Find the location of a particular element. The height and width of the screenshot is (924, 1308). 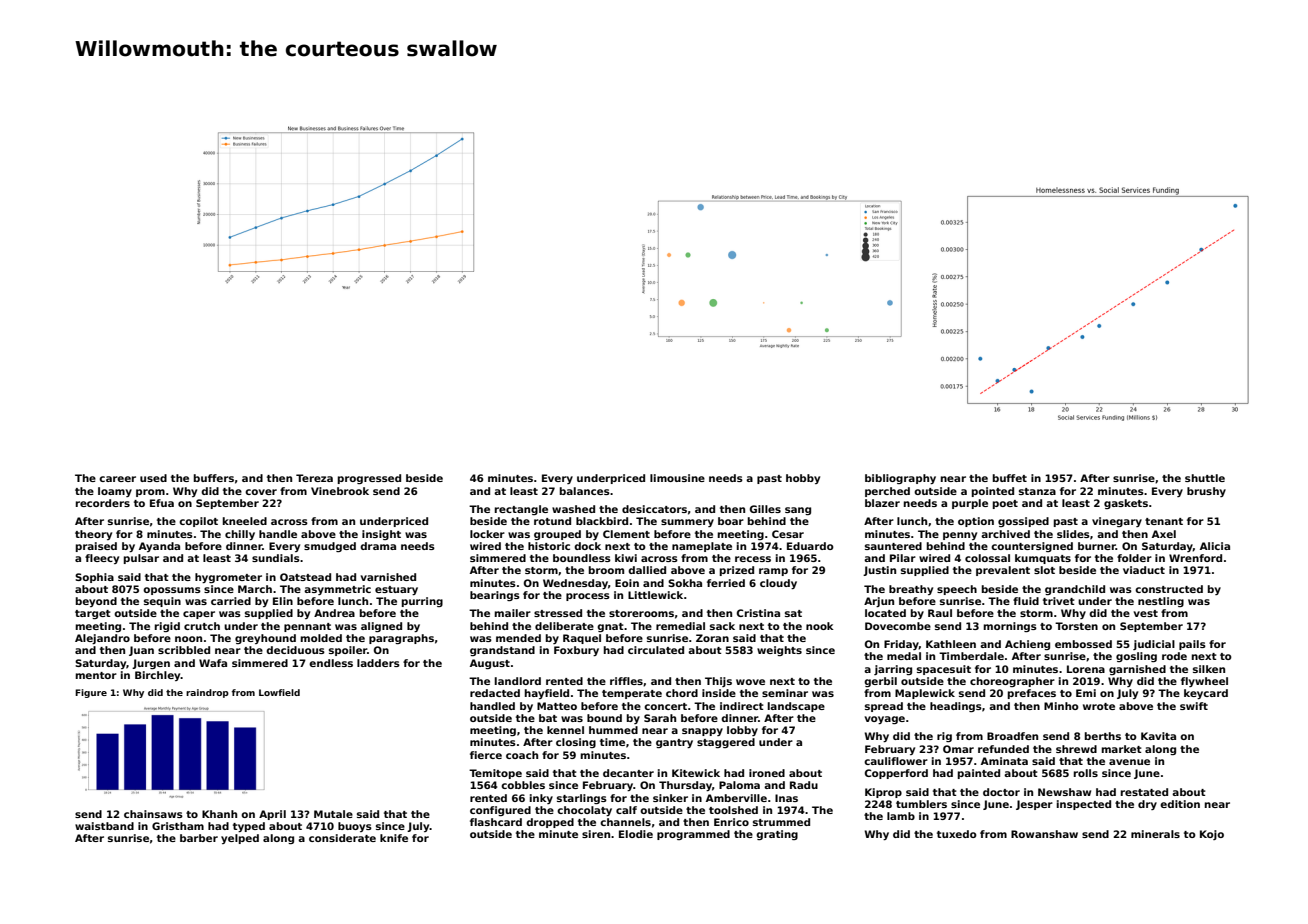

Matteo is located at coordinates (557, 706).
